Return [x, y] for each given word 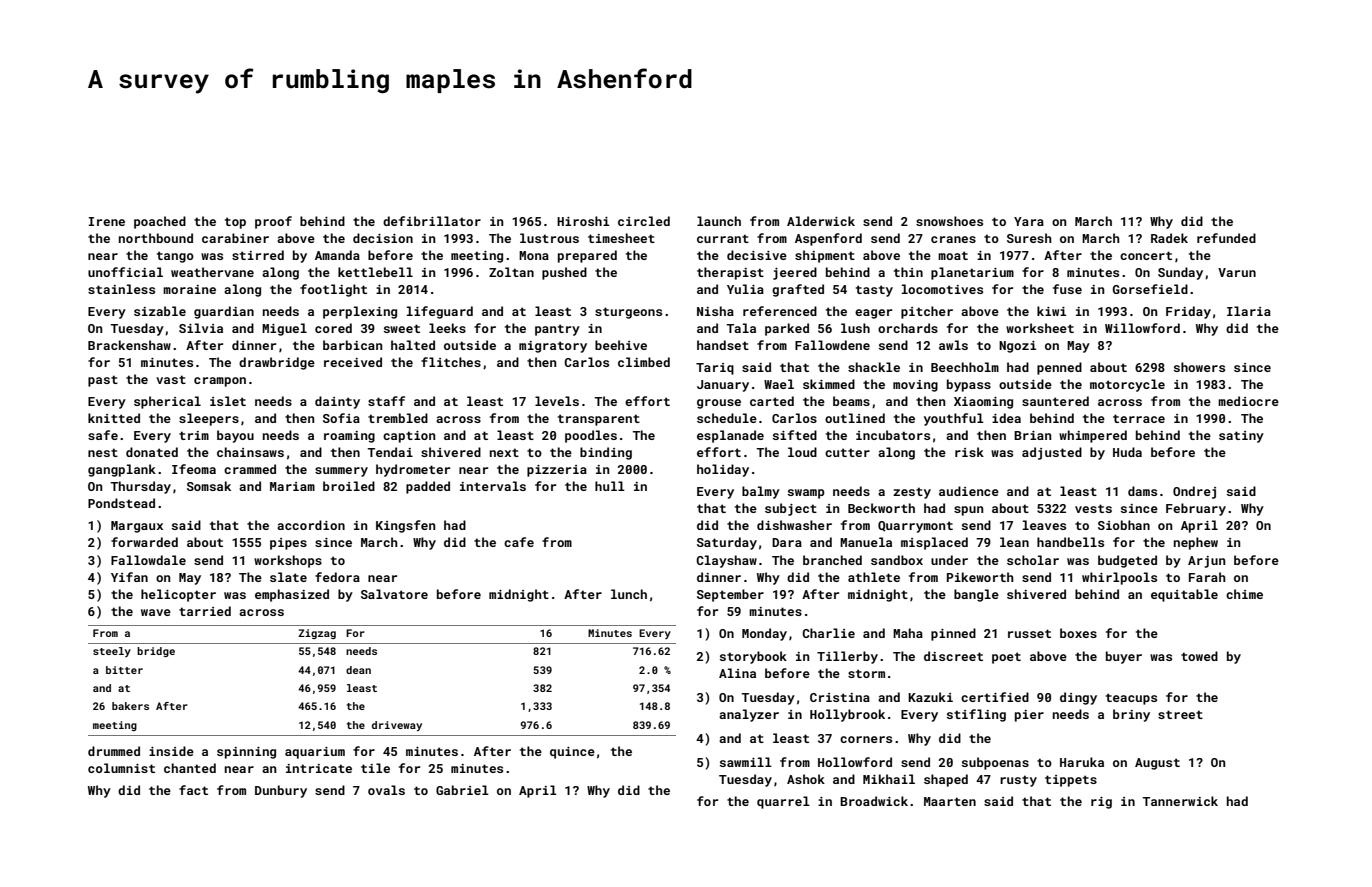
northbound [156, 238]
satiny [1241, 437]
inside [171, 751]
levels [557, 401]
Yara [1029, 221]
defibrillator [432, 221]
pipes [288, 544]
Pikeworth [980, 577]
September [730, 595]
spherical [167, 402]
